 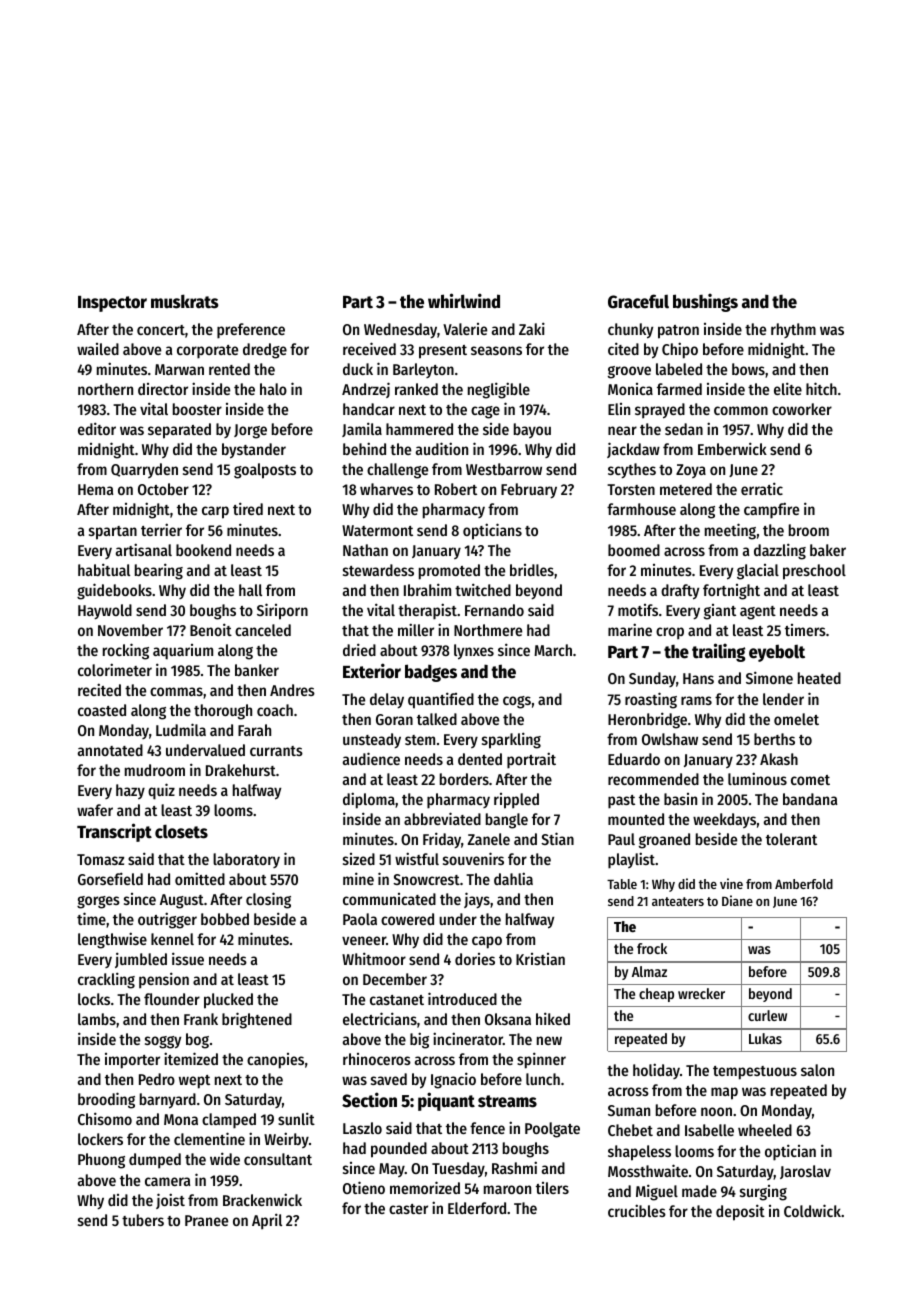 I want to click on currants, so click(x=276, y=751).
